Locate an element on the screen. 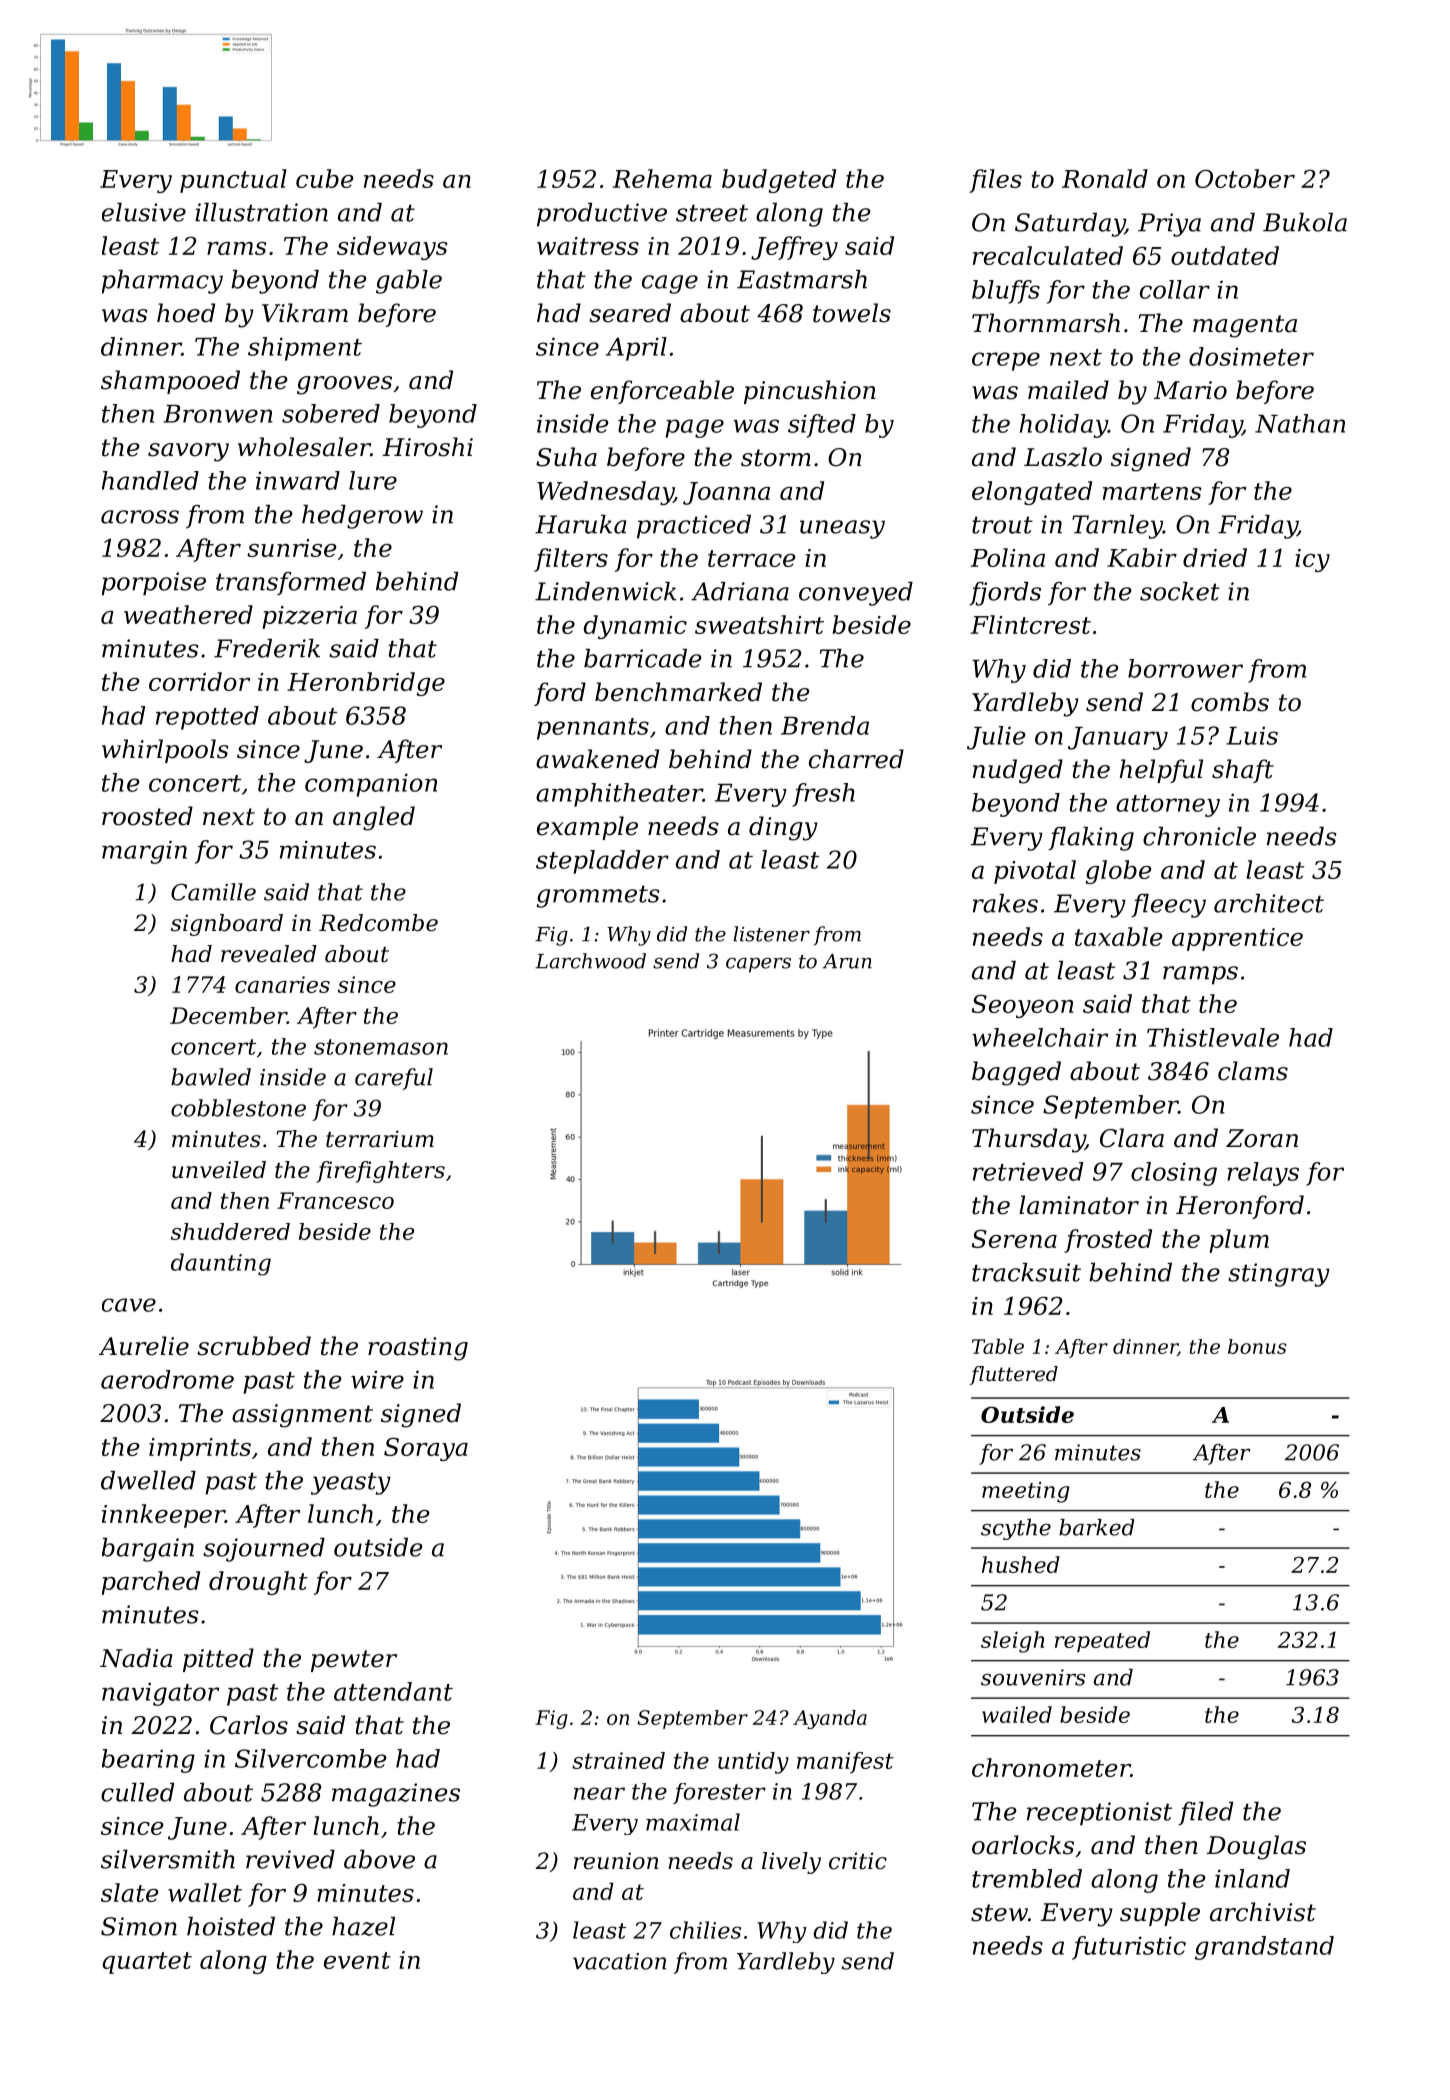 The image size is (1450, 2100). Soraya is located at coordinates (426, 1449).
